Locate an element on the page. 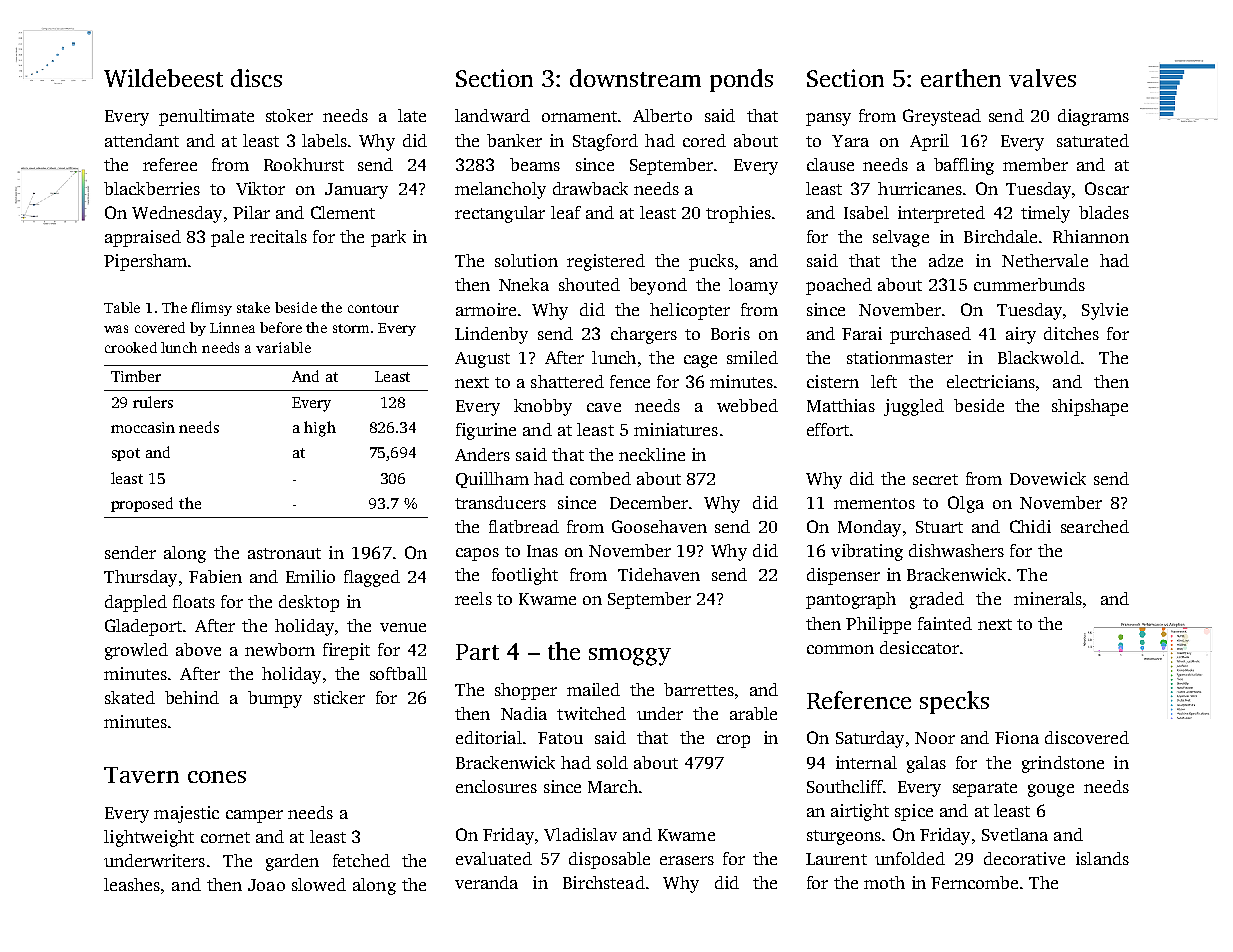 The image size is (1233, 952). Birchstead is located at coordinates (604, 882).
